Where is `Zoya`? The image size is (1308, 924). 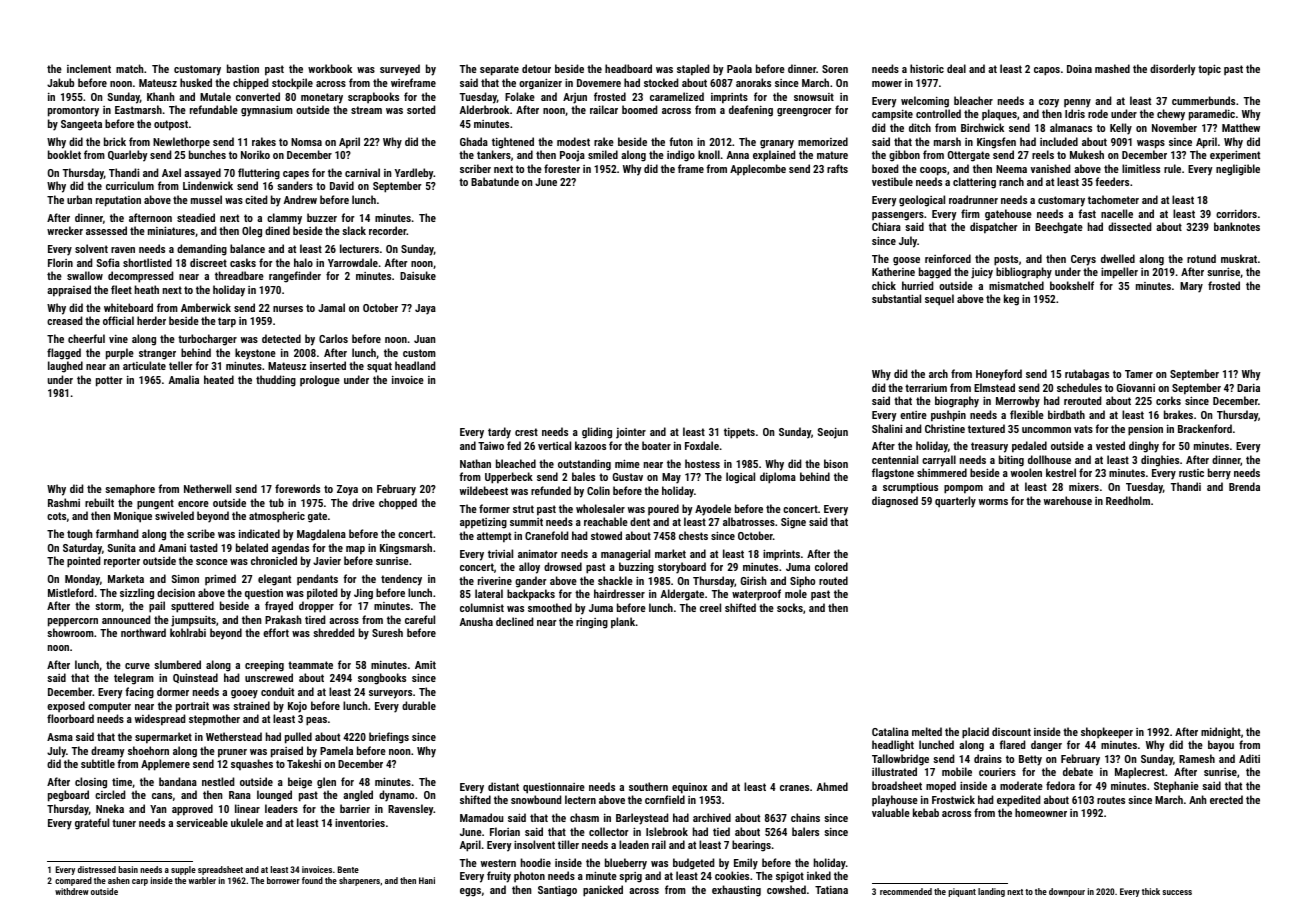 Zoya is located at coordinates (347, 490).
